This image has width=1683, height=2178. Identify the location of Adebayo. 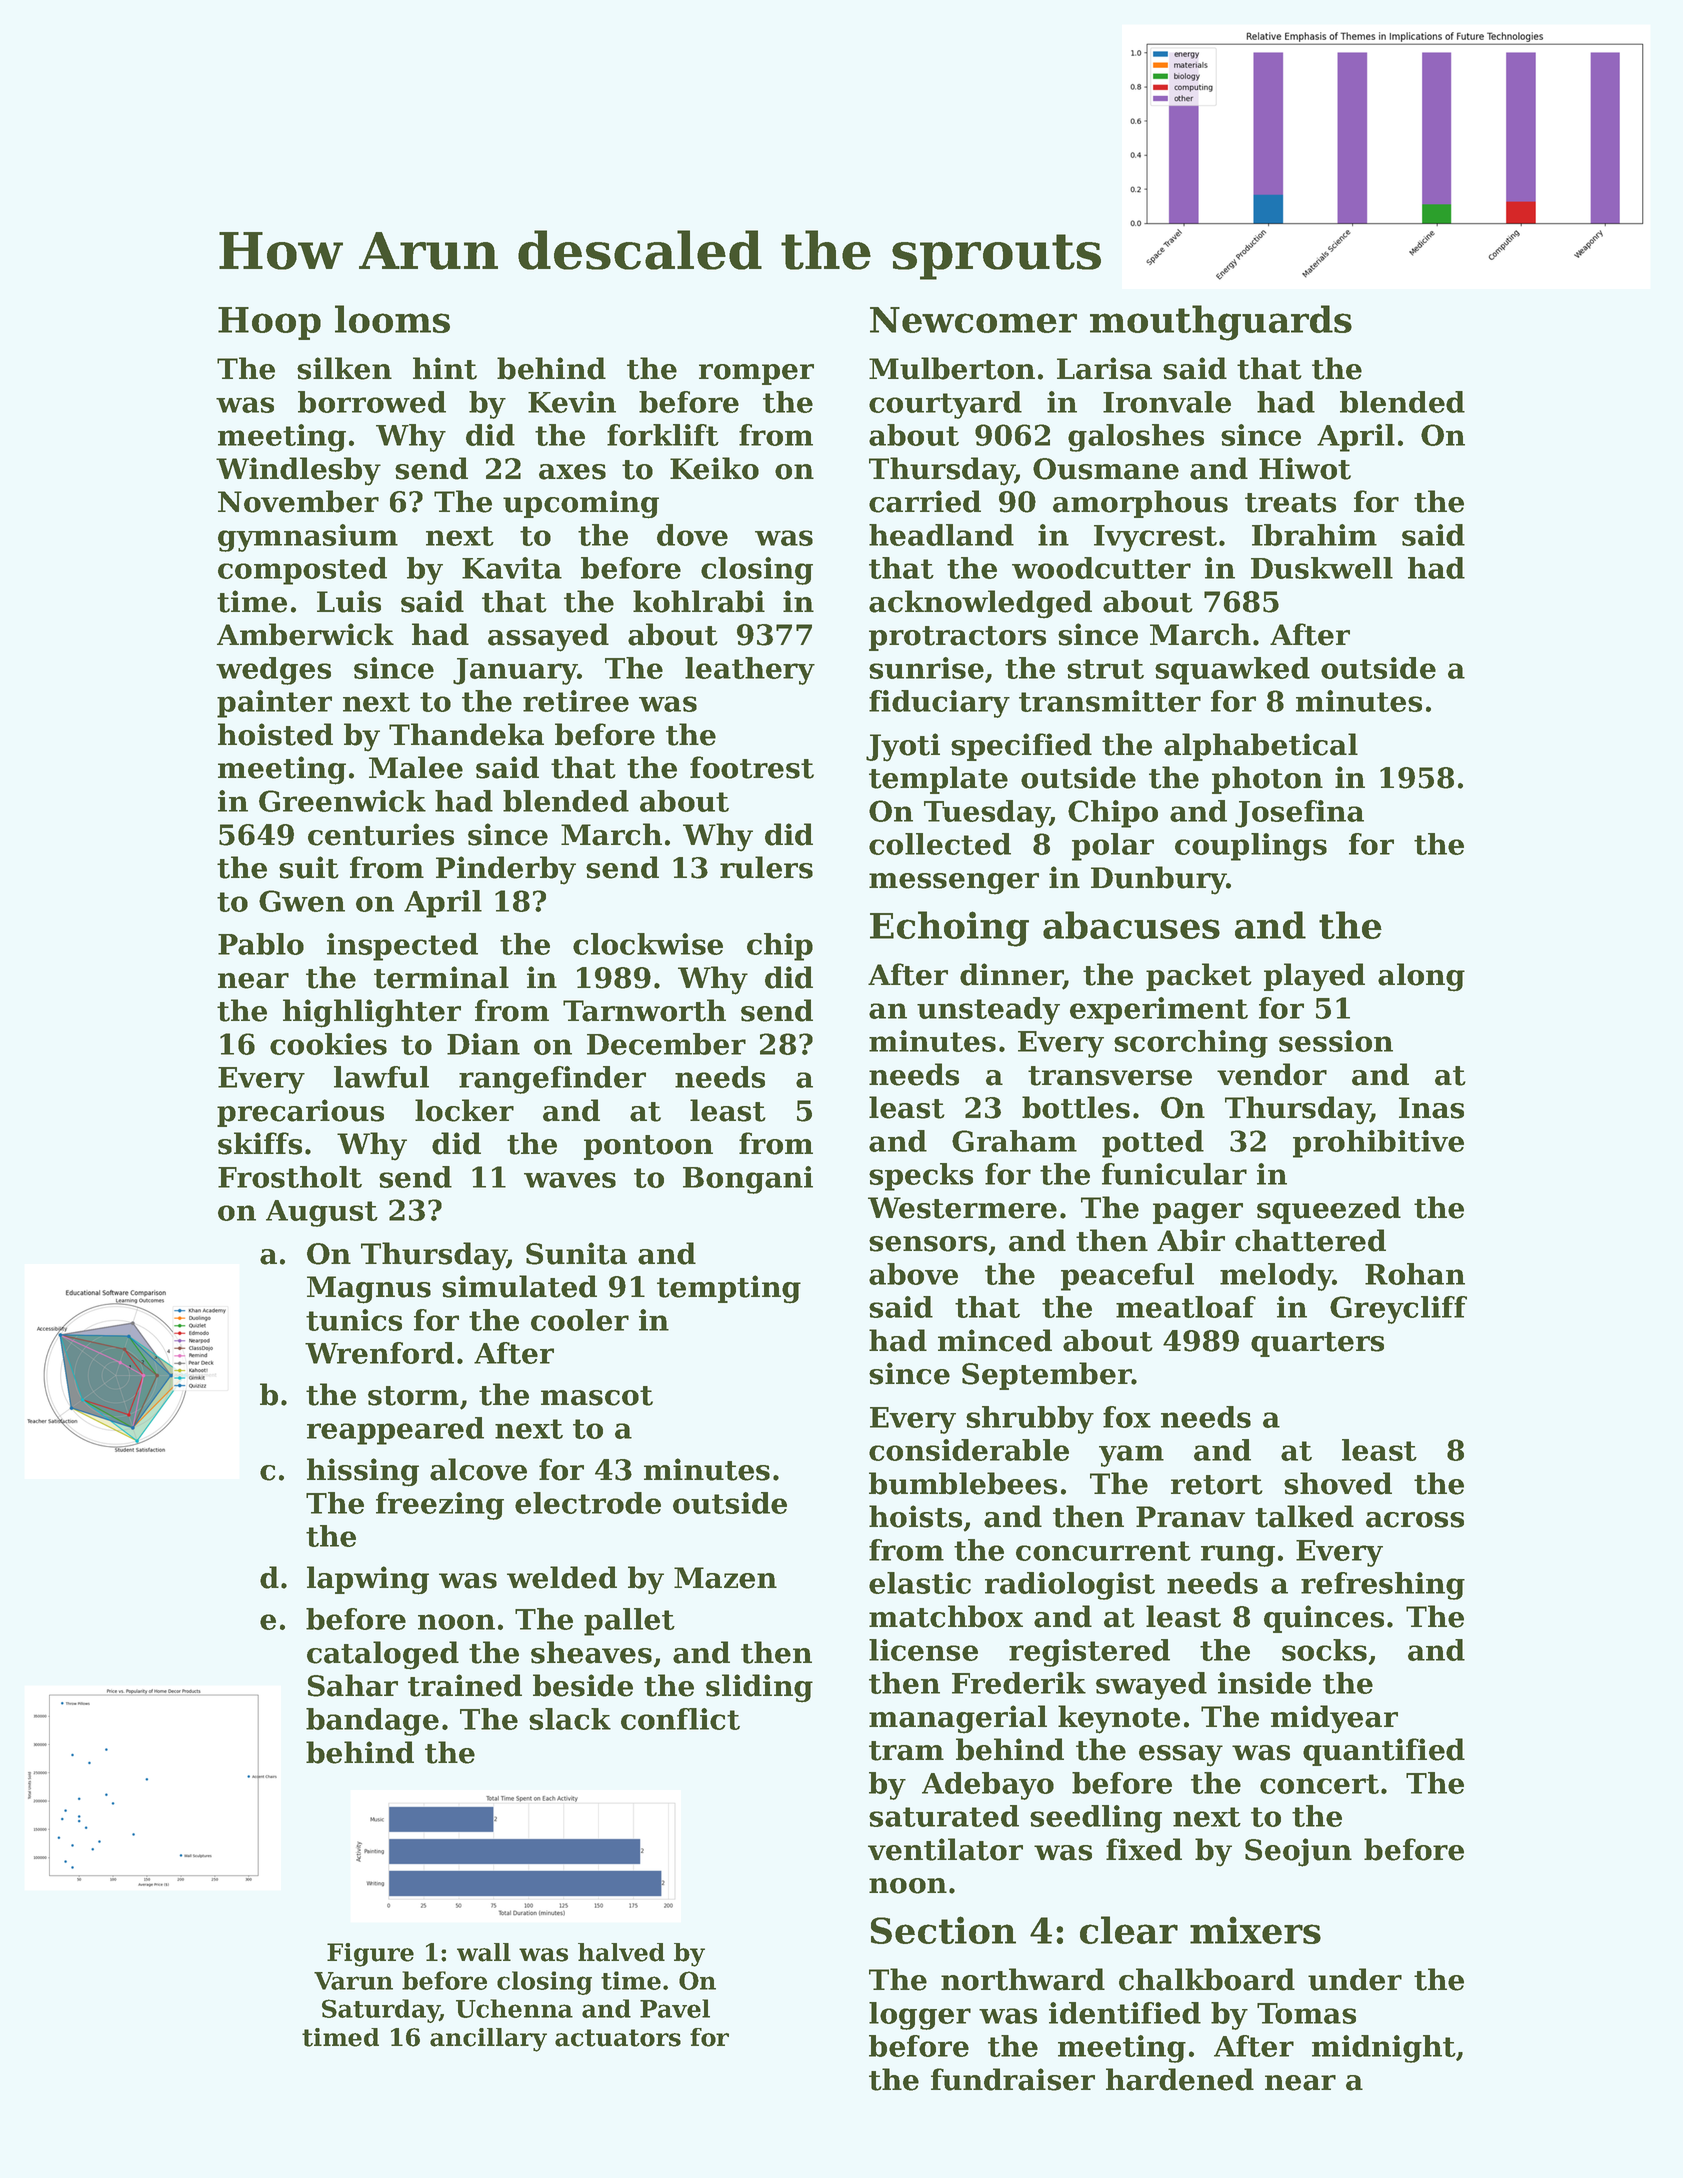
(988, 1786).
